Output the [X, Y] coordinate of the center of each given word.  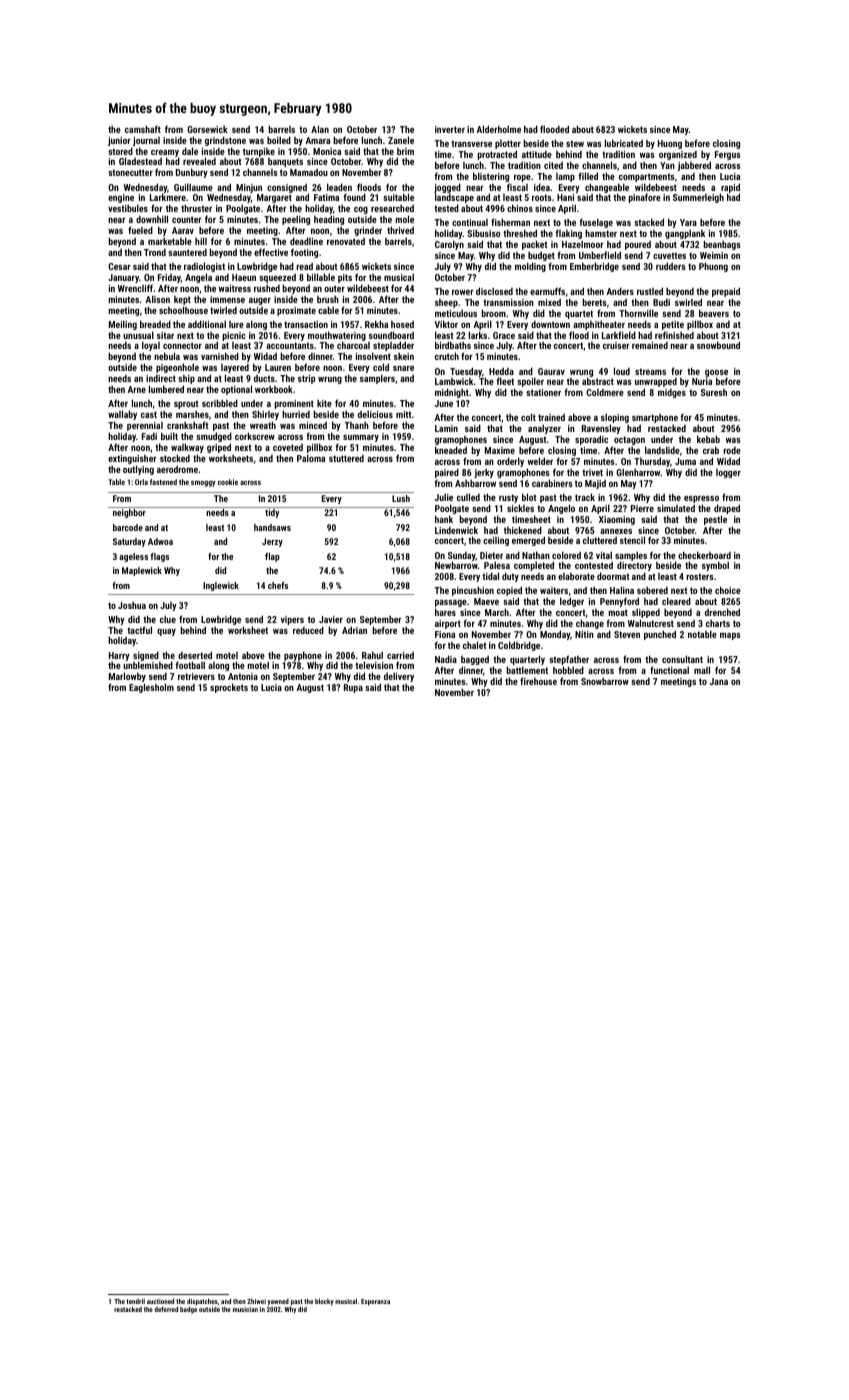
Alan [320, 129]
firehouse [538, 681]
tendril [135, 1301]
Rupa [353, 688]
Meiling [123, 325]
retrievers [196, 676]
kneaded [451, 450]
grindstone [225, 141]
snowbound [718, 345]
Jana [719, 681]
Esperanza [375, 1302]
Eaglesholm [151, 688]
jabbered [694, 166]
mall [702, 670]
